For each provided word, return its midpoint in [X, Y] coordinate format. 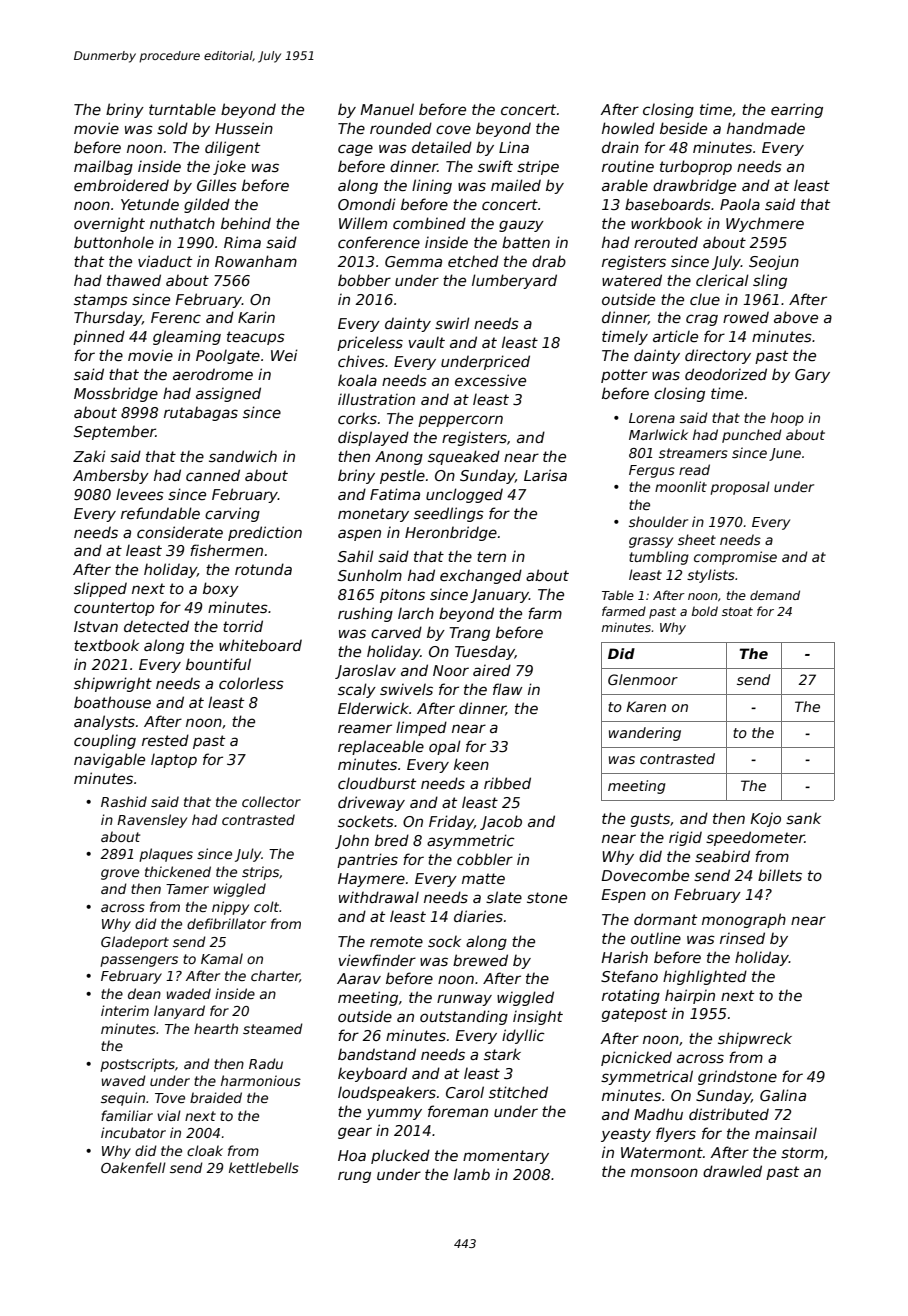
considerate [180, 532]
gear [355, 1133]
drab [549, 261]
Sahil [356, 556]
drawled [732, 1171]
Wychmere [765, 224]
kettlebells [264, 1167]
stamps [101, 301]
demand [775, 595]
